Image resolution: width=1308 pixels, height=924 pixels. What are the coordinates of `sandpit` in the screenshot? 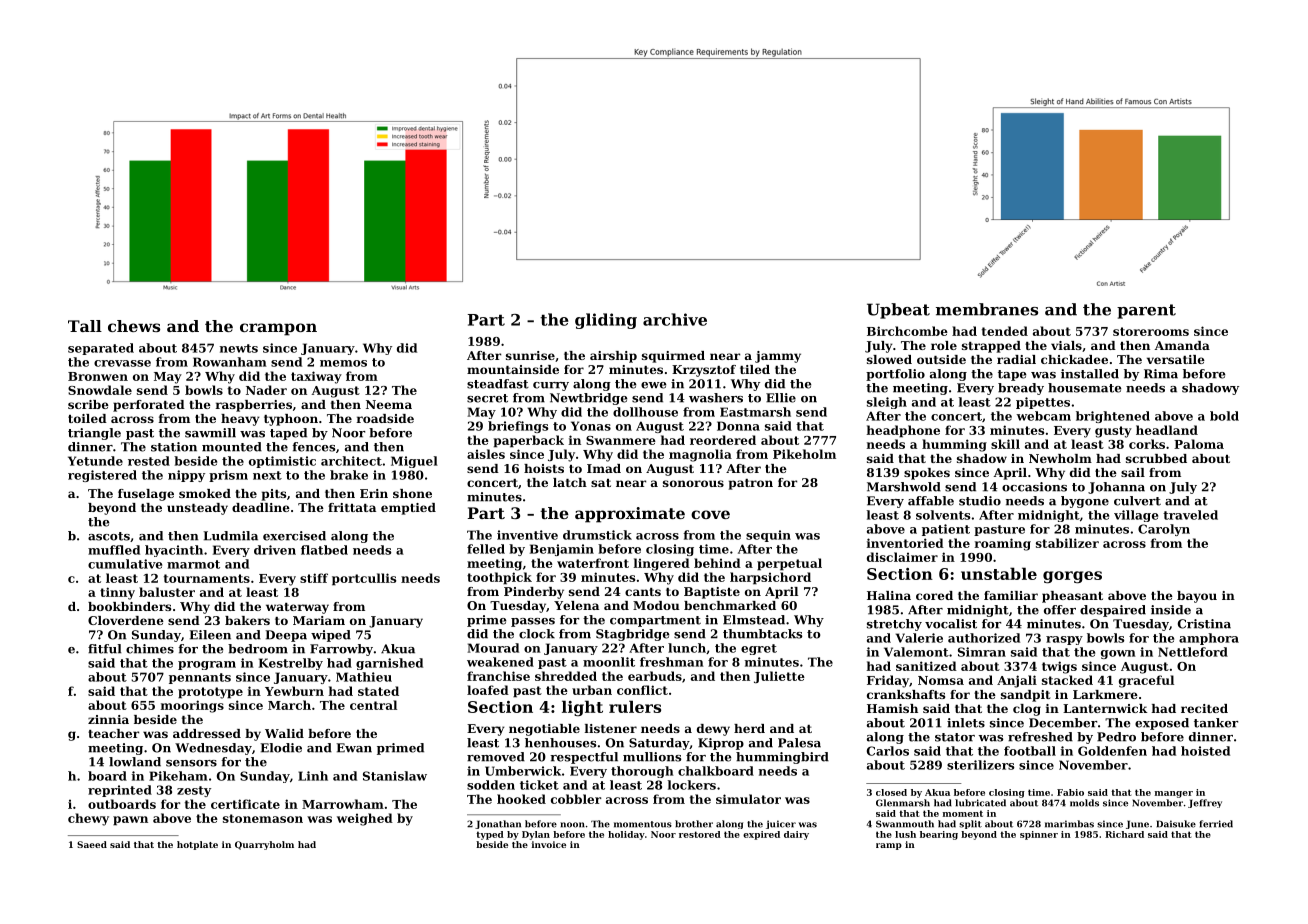 It's located at (1025, 696).
